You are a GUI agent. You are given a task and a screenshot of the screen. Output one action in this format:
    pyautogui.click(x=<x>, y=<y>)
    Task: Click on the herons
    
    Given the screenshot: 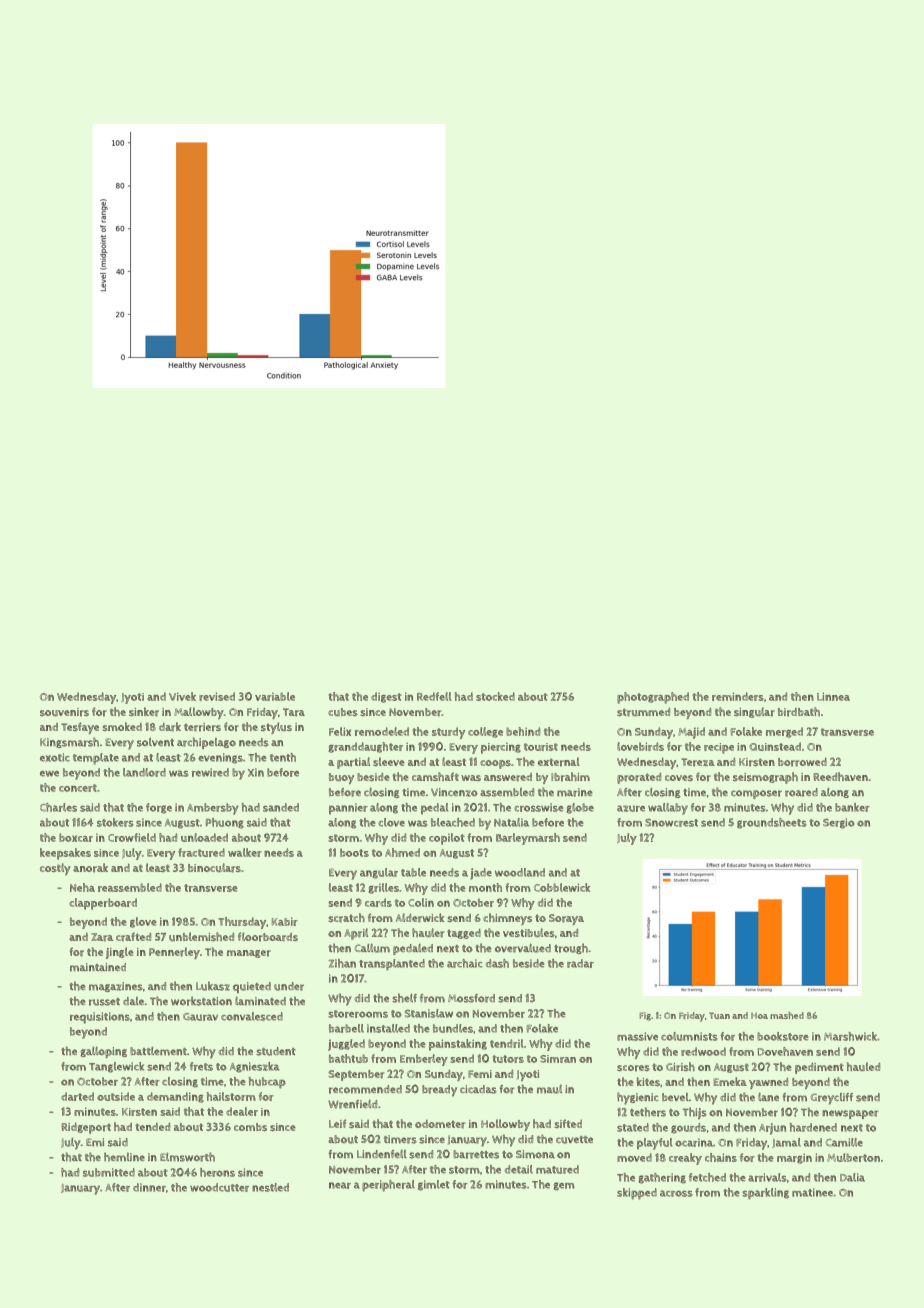 What is the action you would take?
    pyautogui.click(x=217, y=1172)
